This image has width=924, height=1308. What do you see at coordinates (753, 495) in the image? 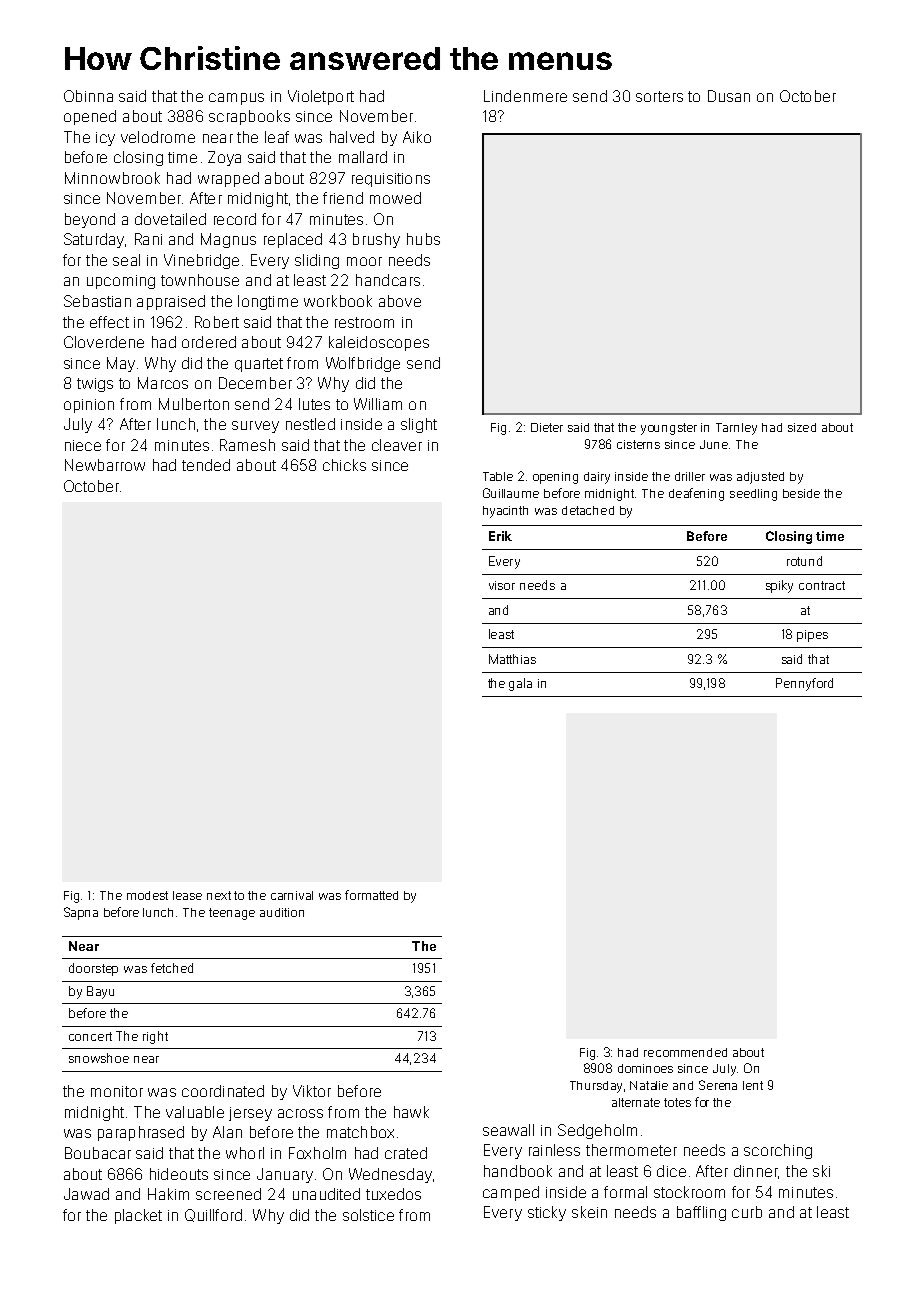
I see `seedling` at bounding box center [753, 495].
